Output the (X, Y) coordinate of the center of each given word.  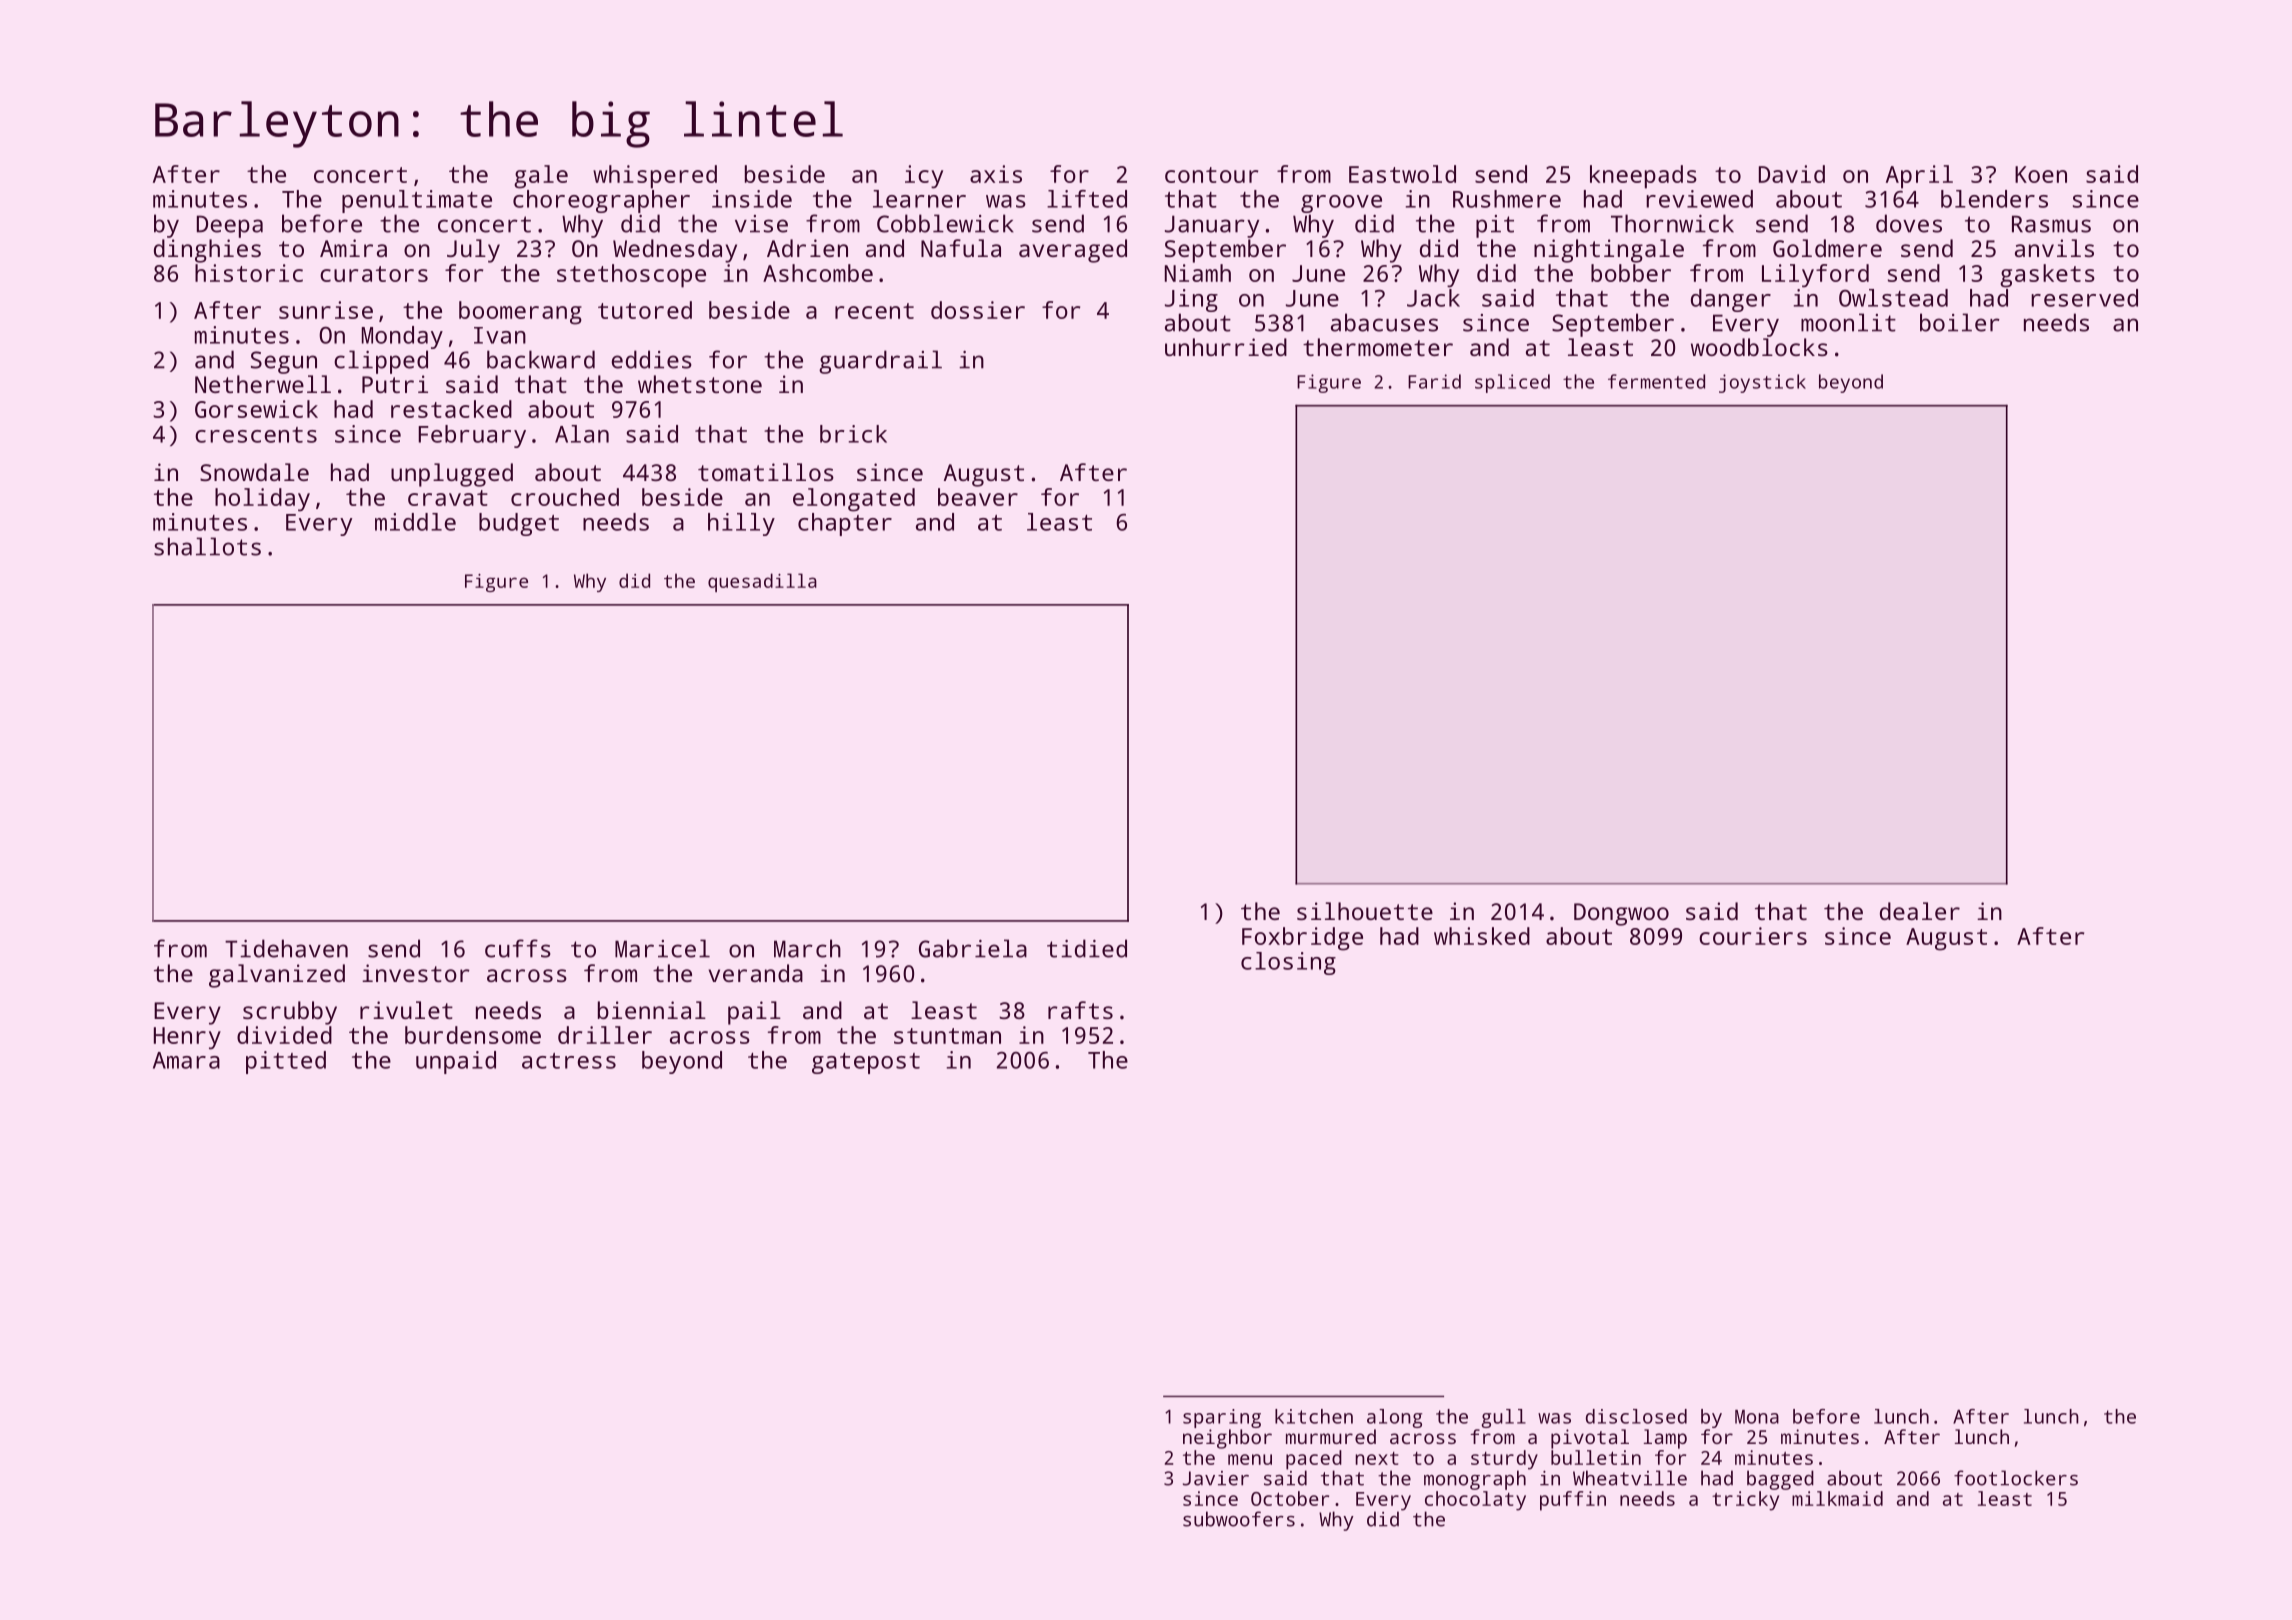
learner (919, 199)
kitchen (1314, 1416)
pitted (286, 1062)
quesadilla (762, 582)
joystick (1762, 383)
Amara (186, 1060)
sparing (1222, 1418)
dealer (1920, 911)
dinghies (207, 251)
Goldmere (1827, 248)
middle (415, 522)
